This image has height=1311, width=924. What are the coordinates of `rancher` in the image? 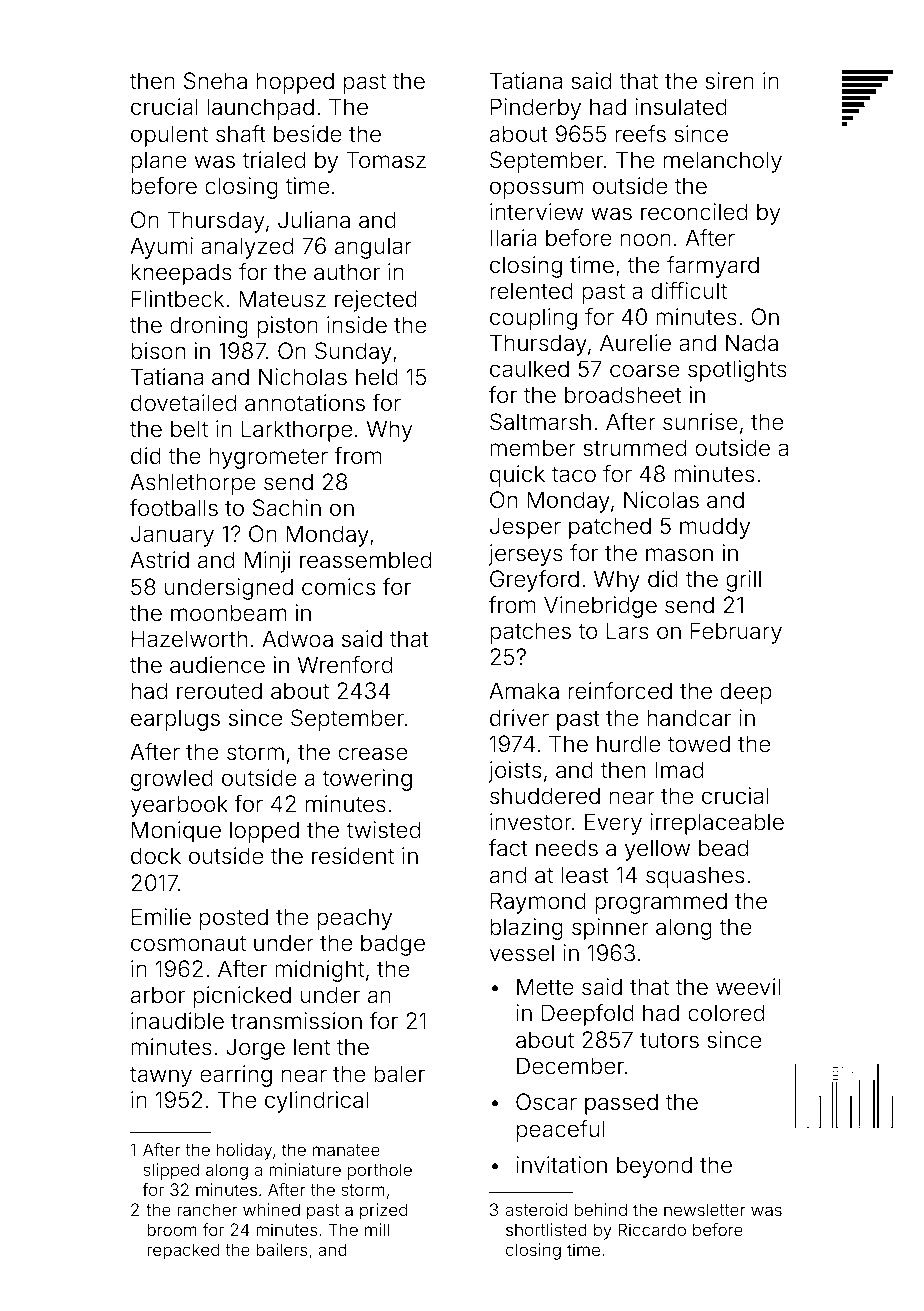 It's located at (207, 1209).
